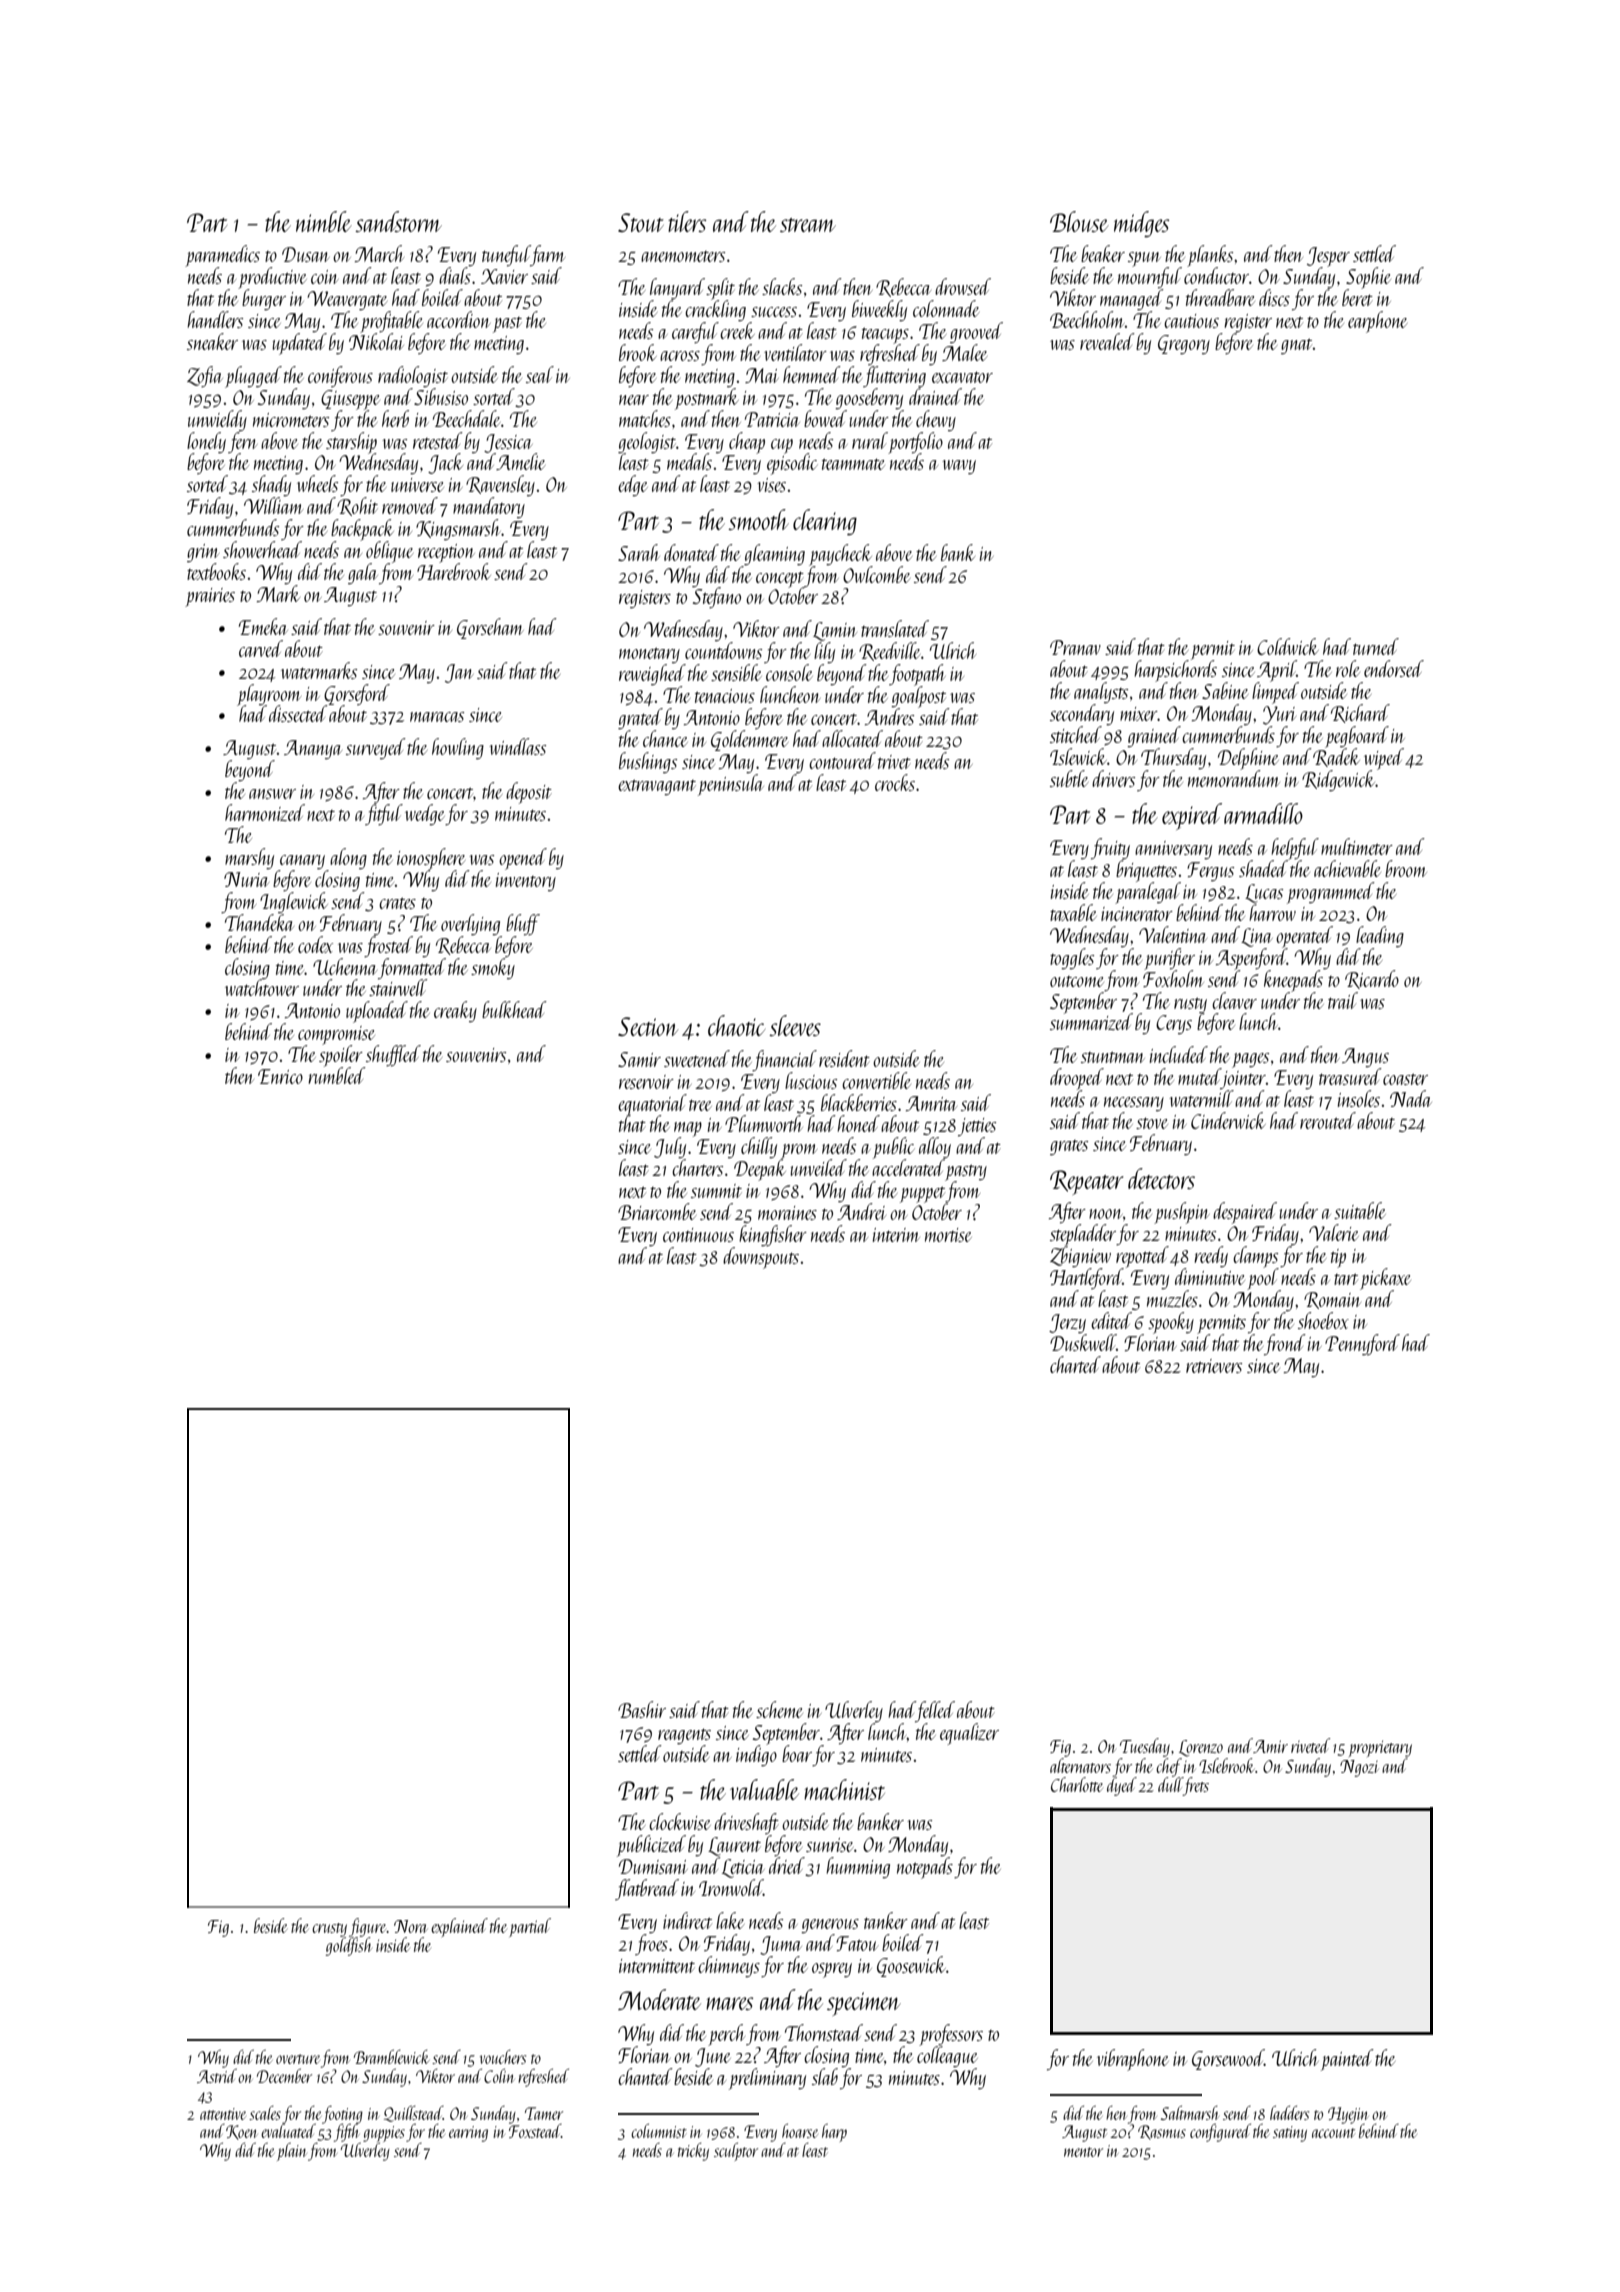 The width and height of the screenshot is (1620, 2292). What do you see at coordinates (642, 1709) in the screenshot?
I see `Bashir` at bounding box center [642, 1709].
